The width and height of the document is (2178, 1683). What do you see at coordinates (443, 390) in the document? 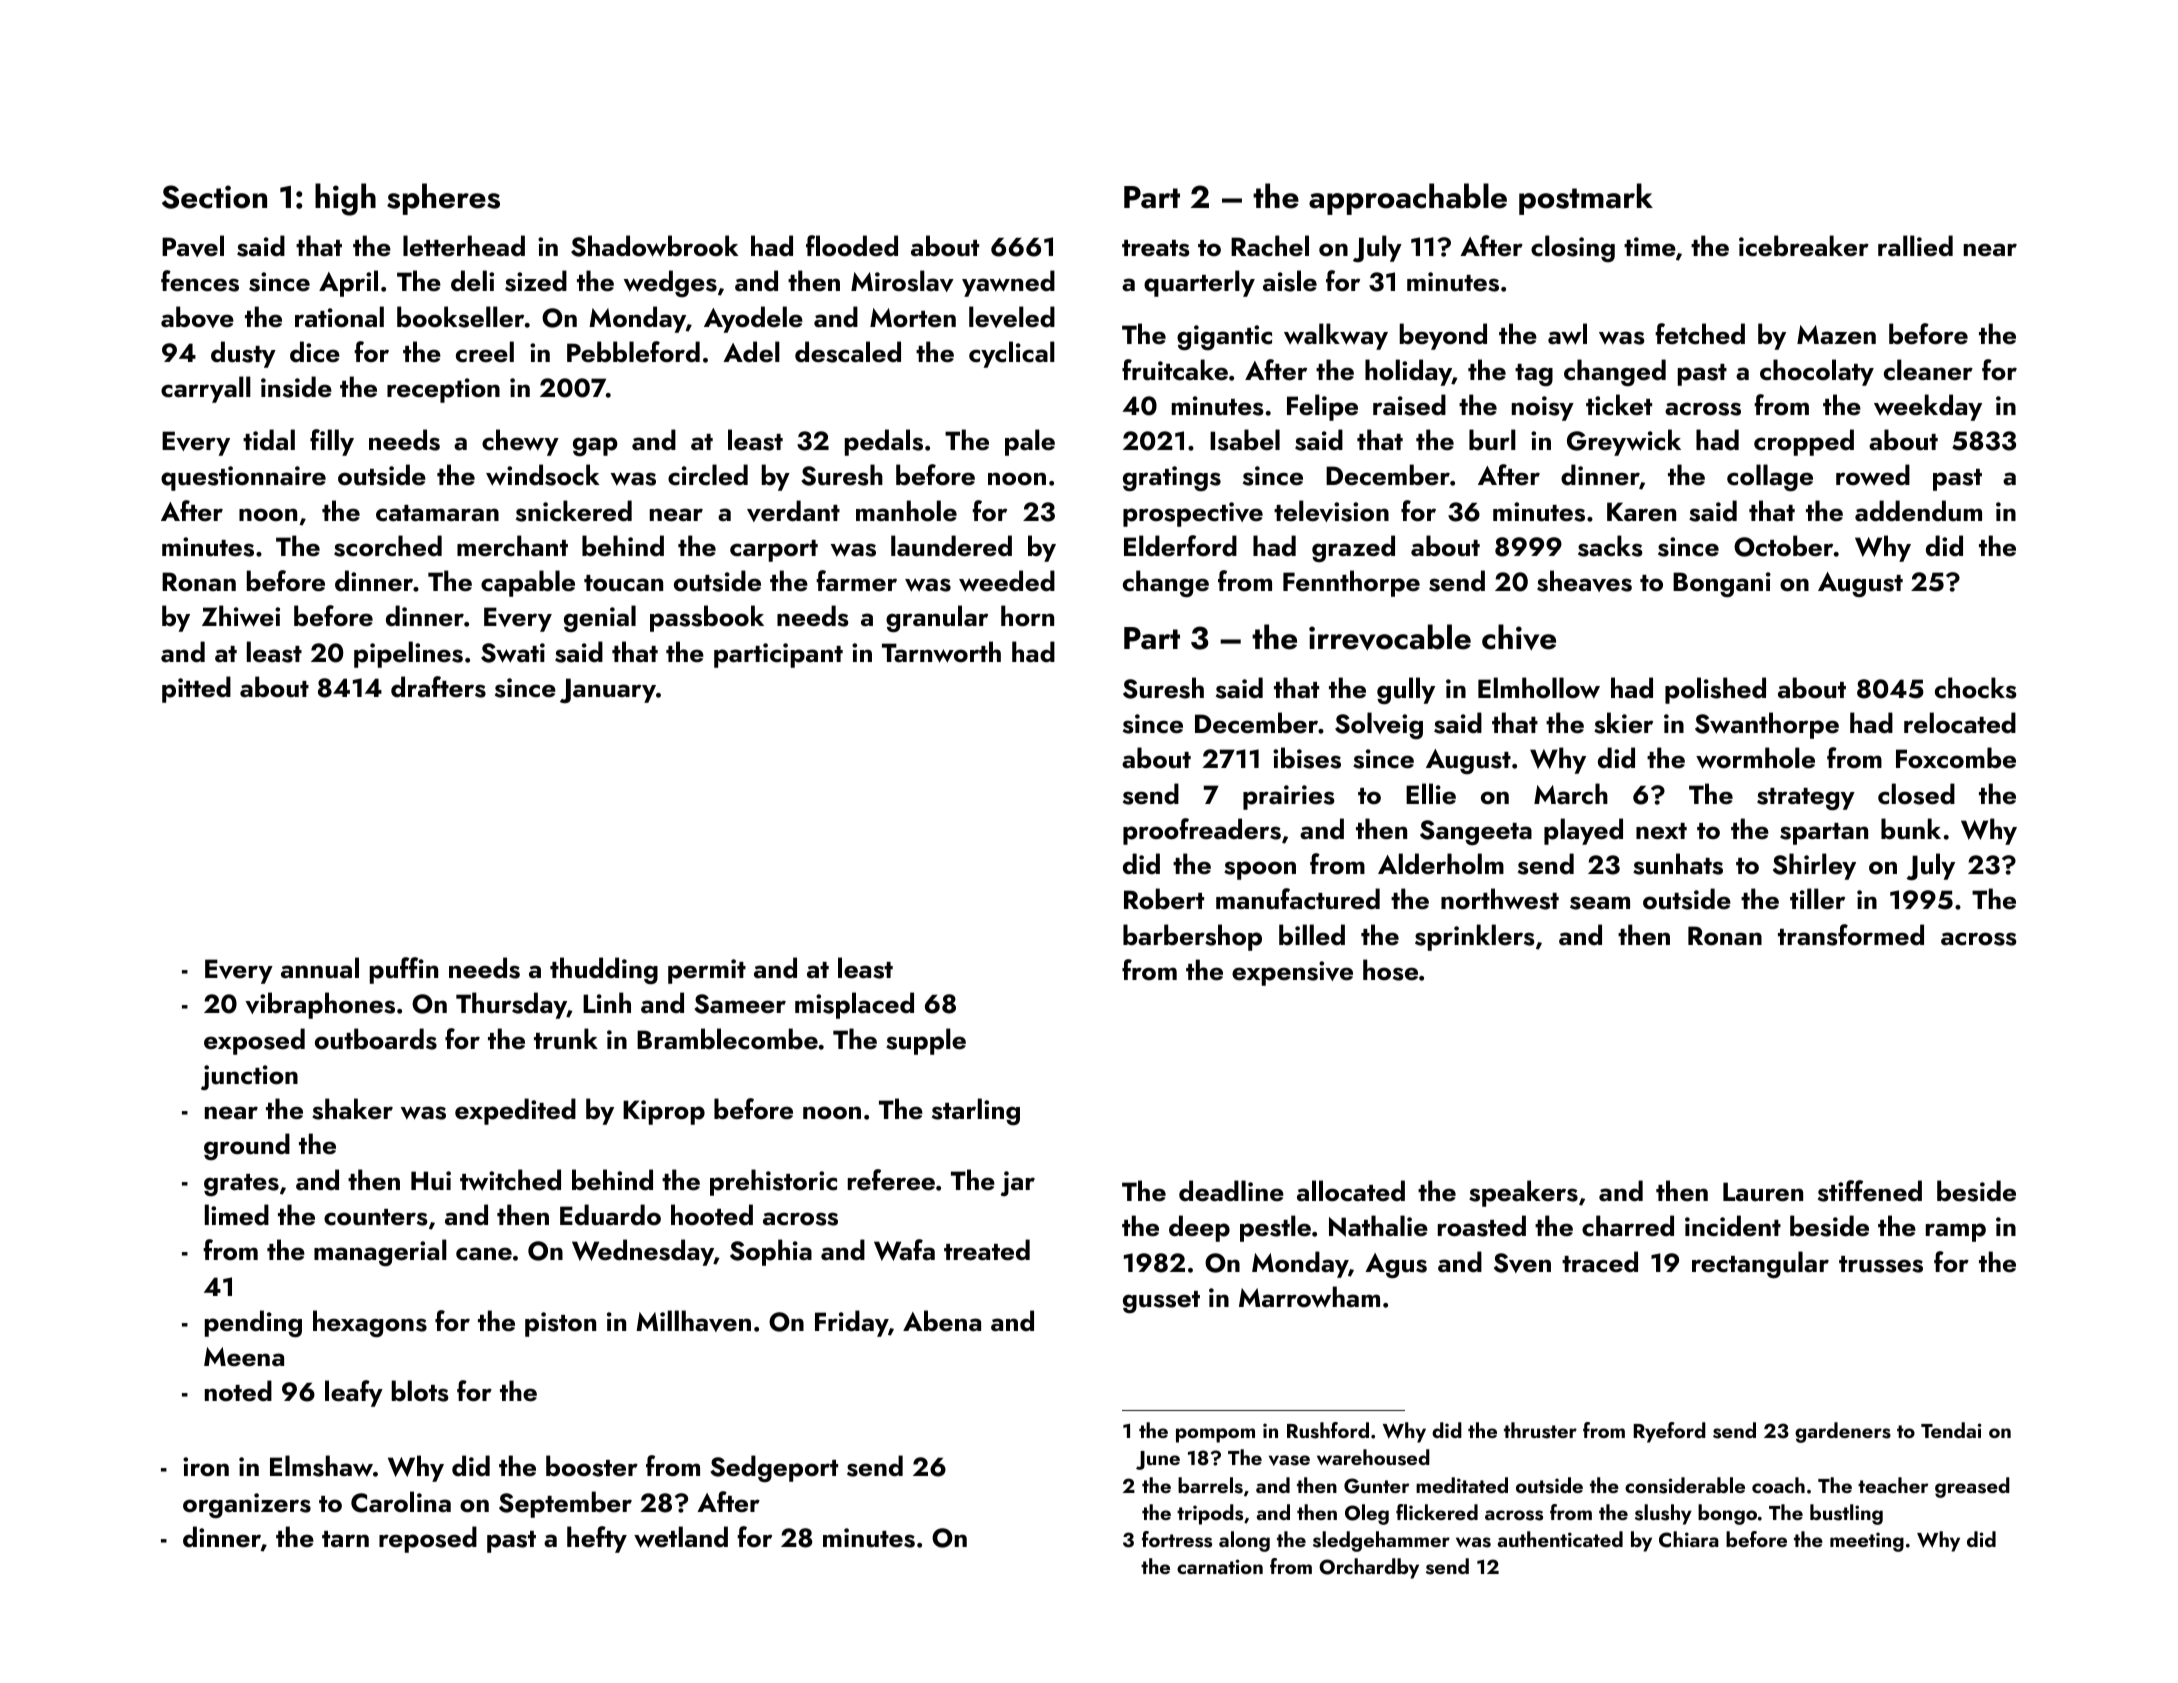
I see `reception` at bounding box center [443, 390].
